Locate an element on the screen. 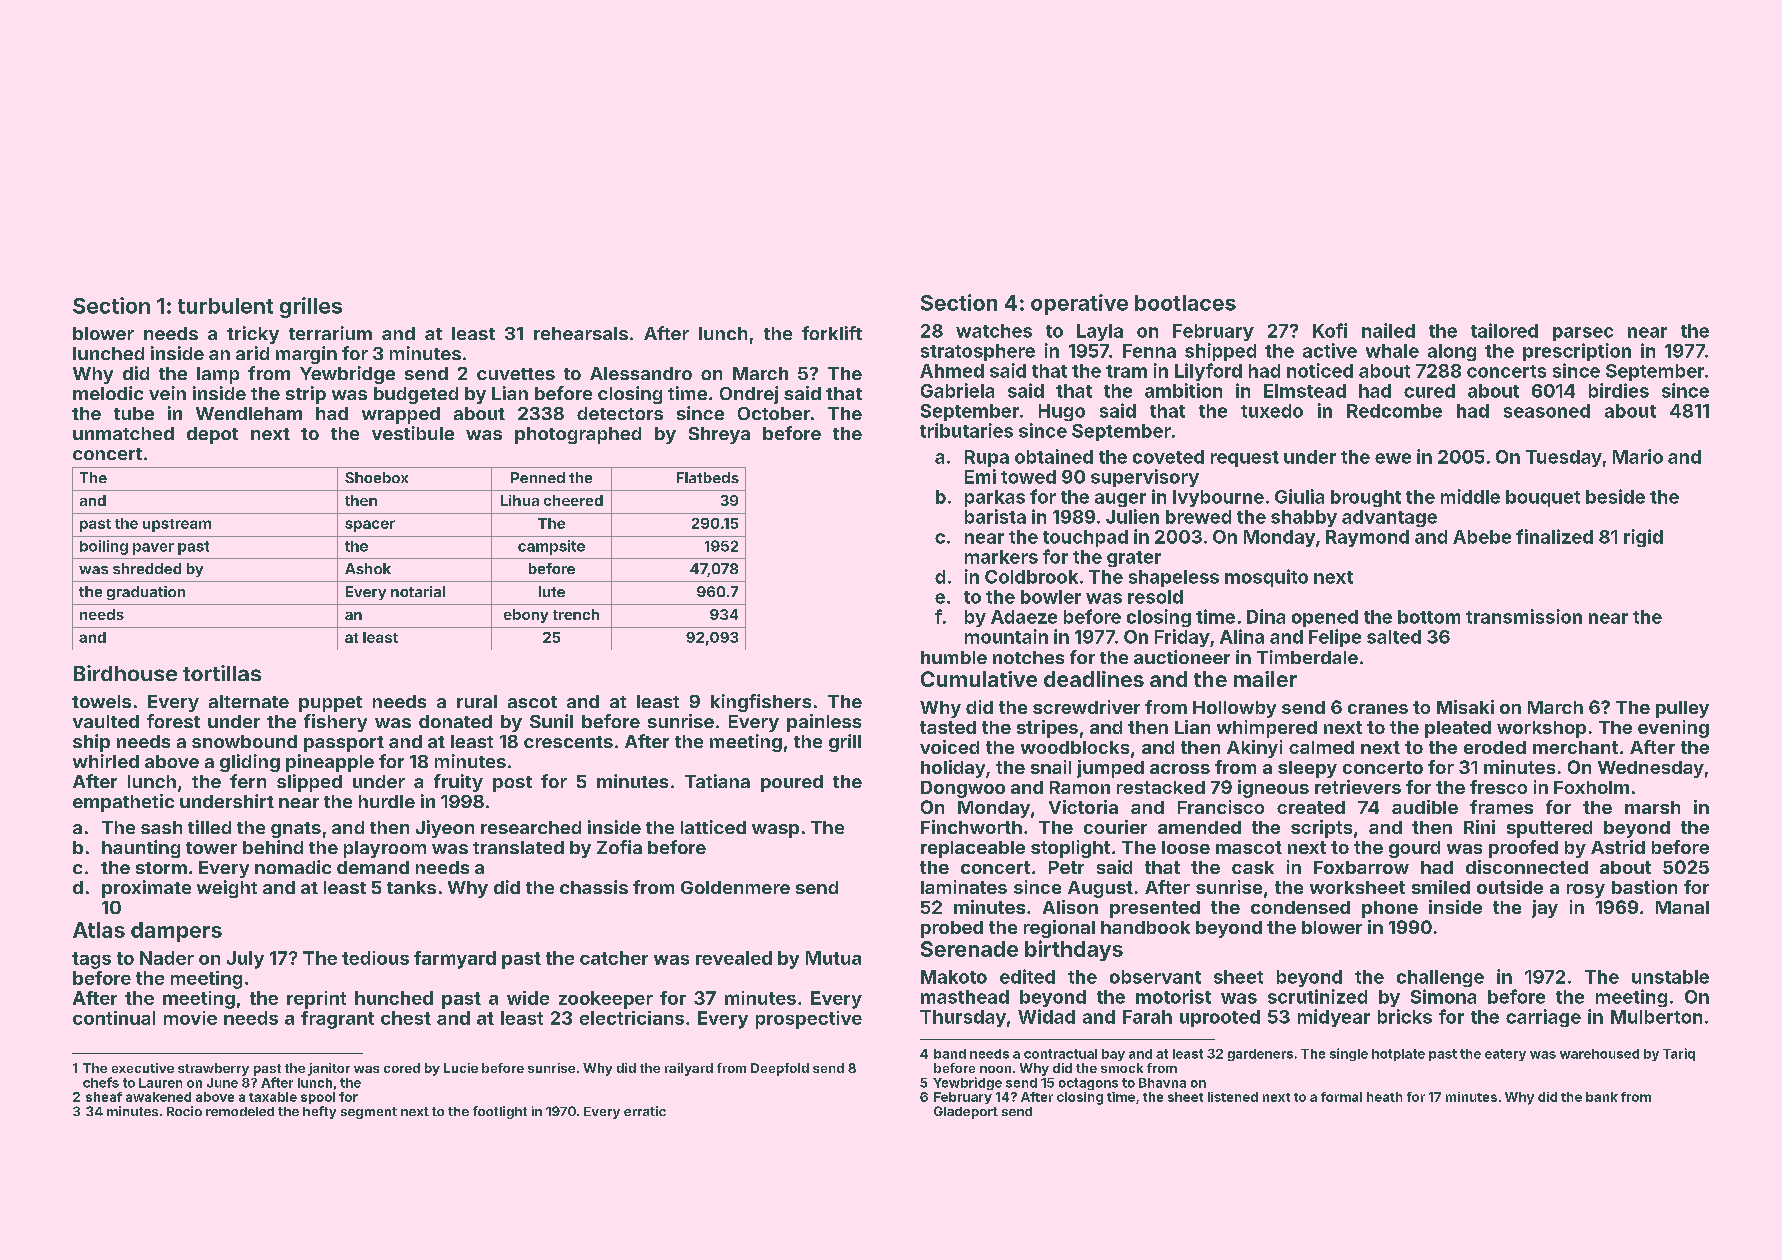 This screenshot has height=1260, width=1782. auger is located at coordinates (1120, 500).
